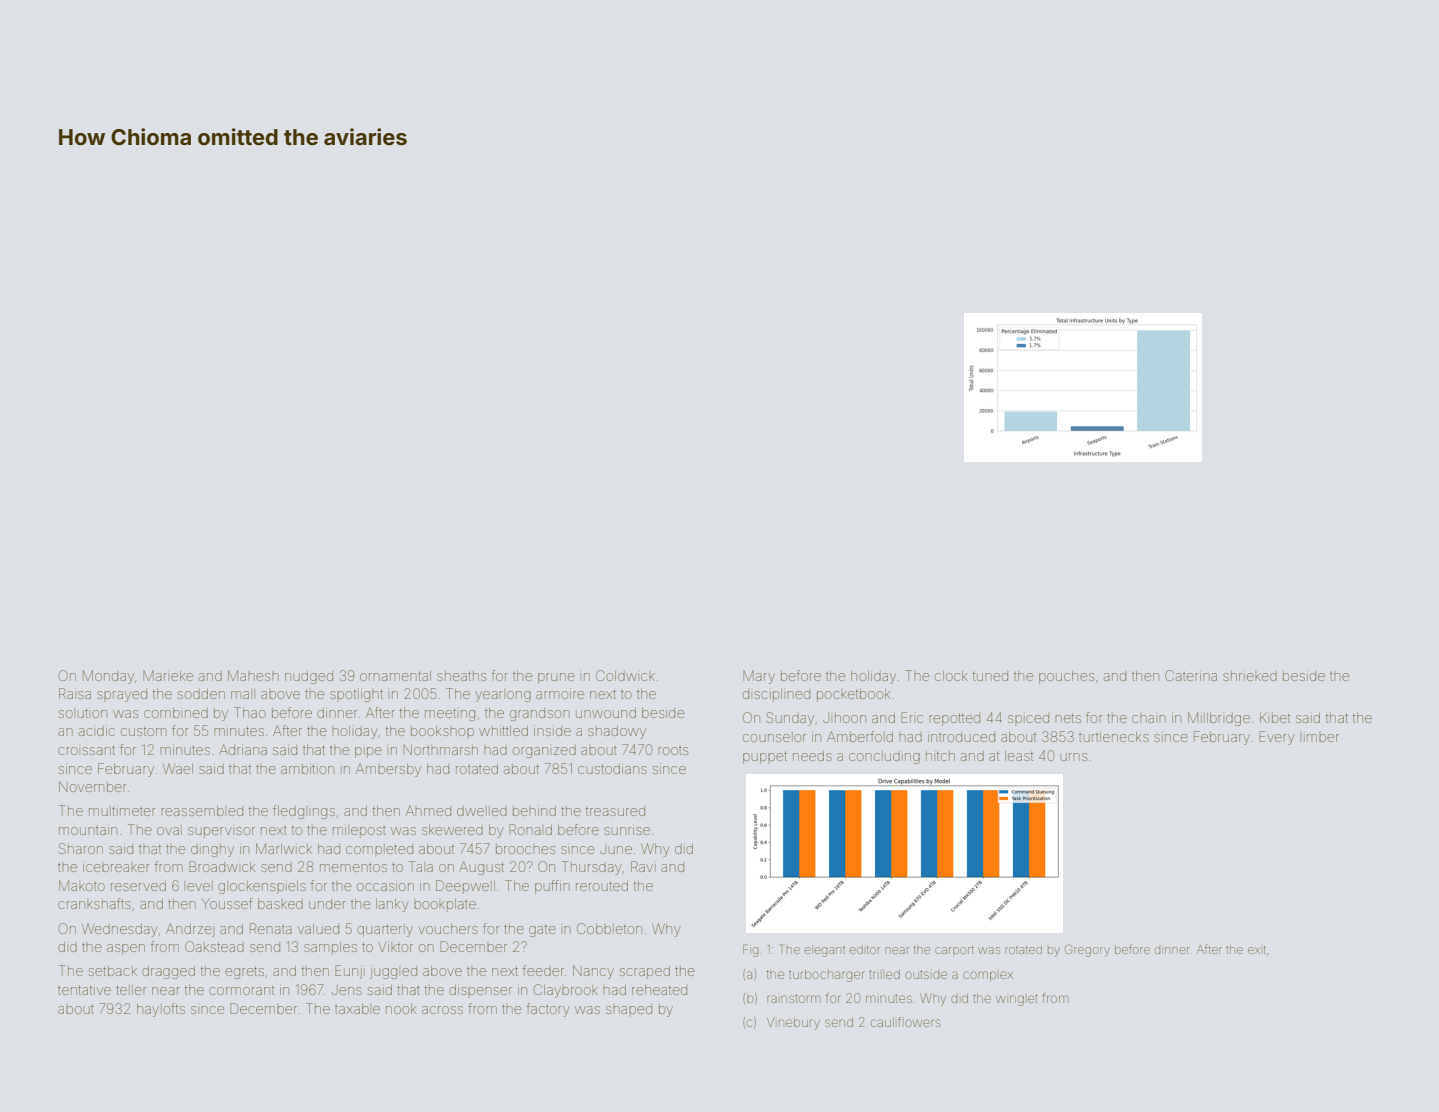 This image has height=1112, width=1439. Describe the element at coordinates (122, 811) in the image. I see `multimeter` at that location.
